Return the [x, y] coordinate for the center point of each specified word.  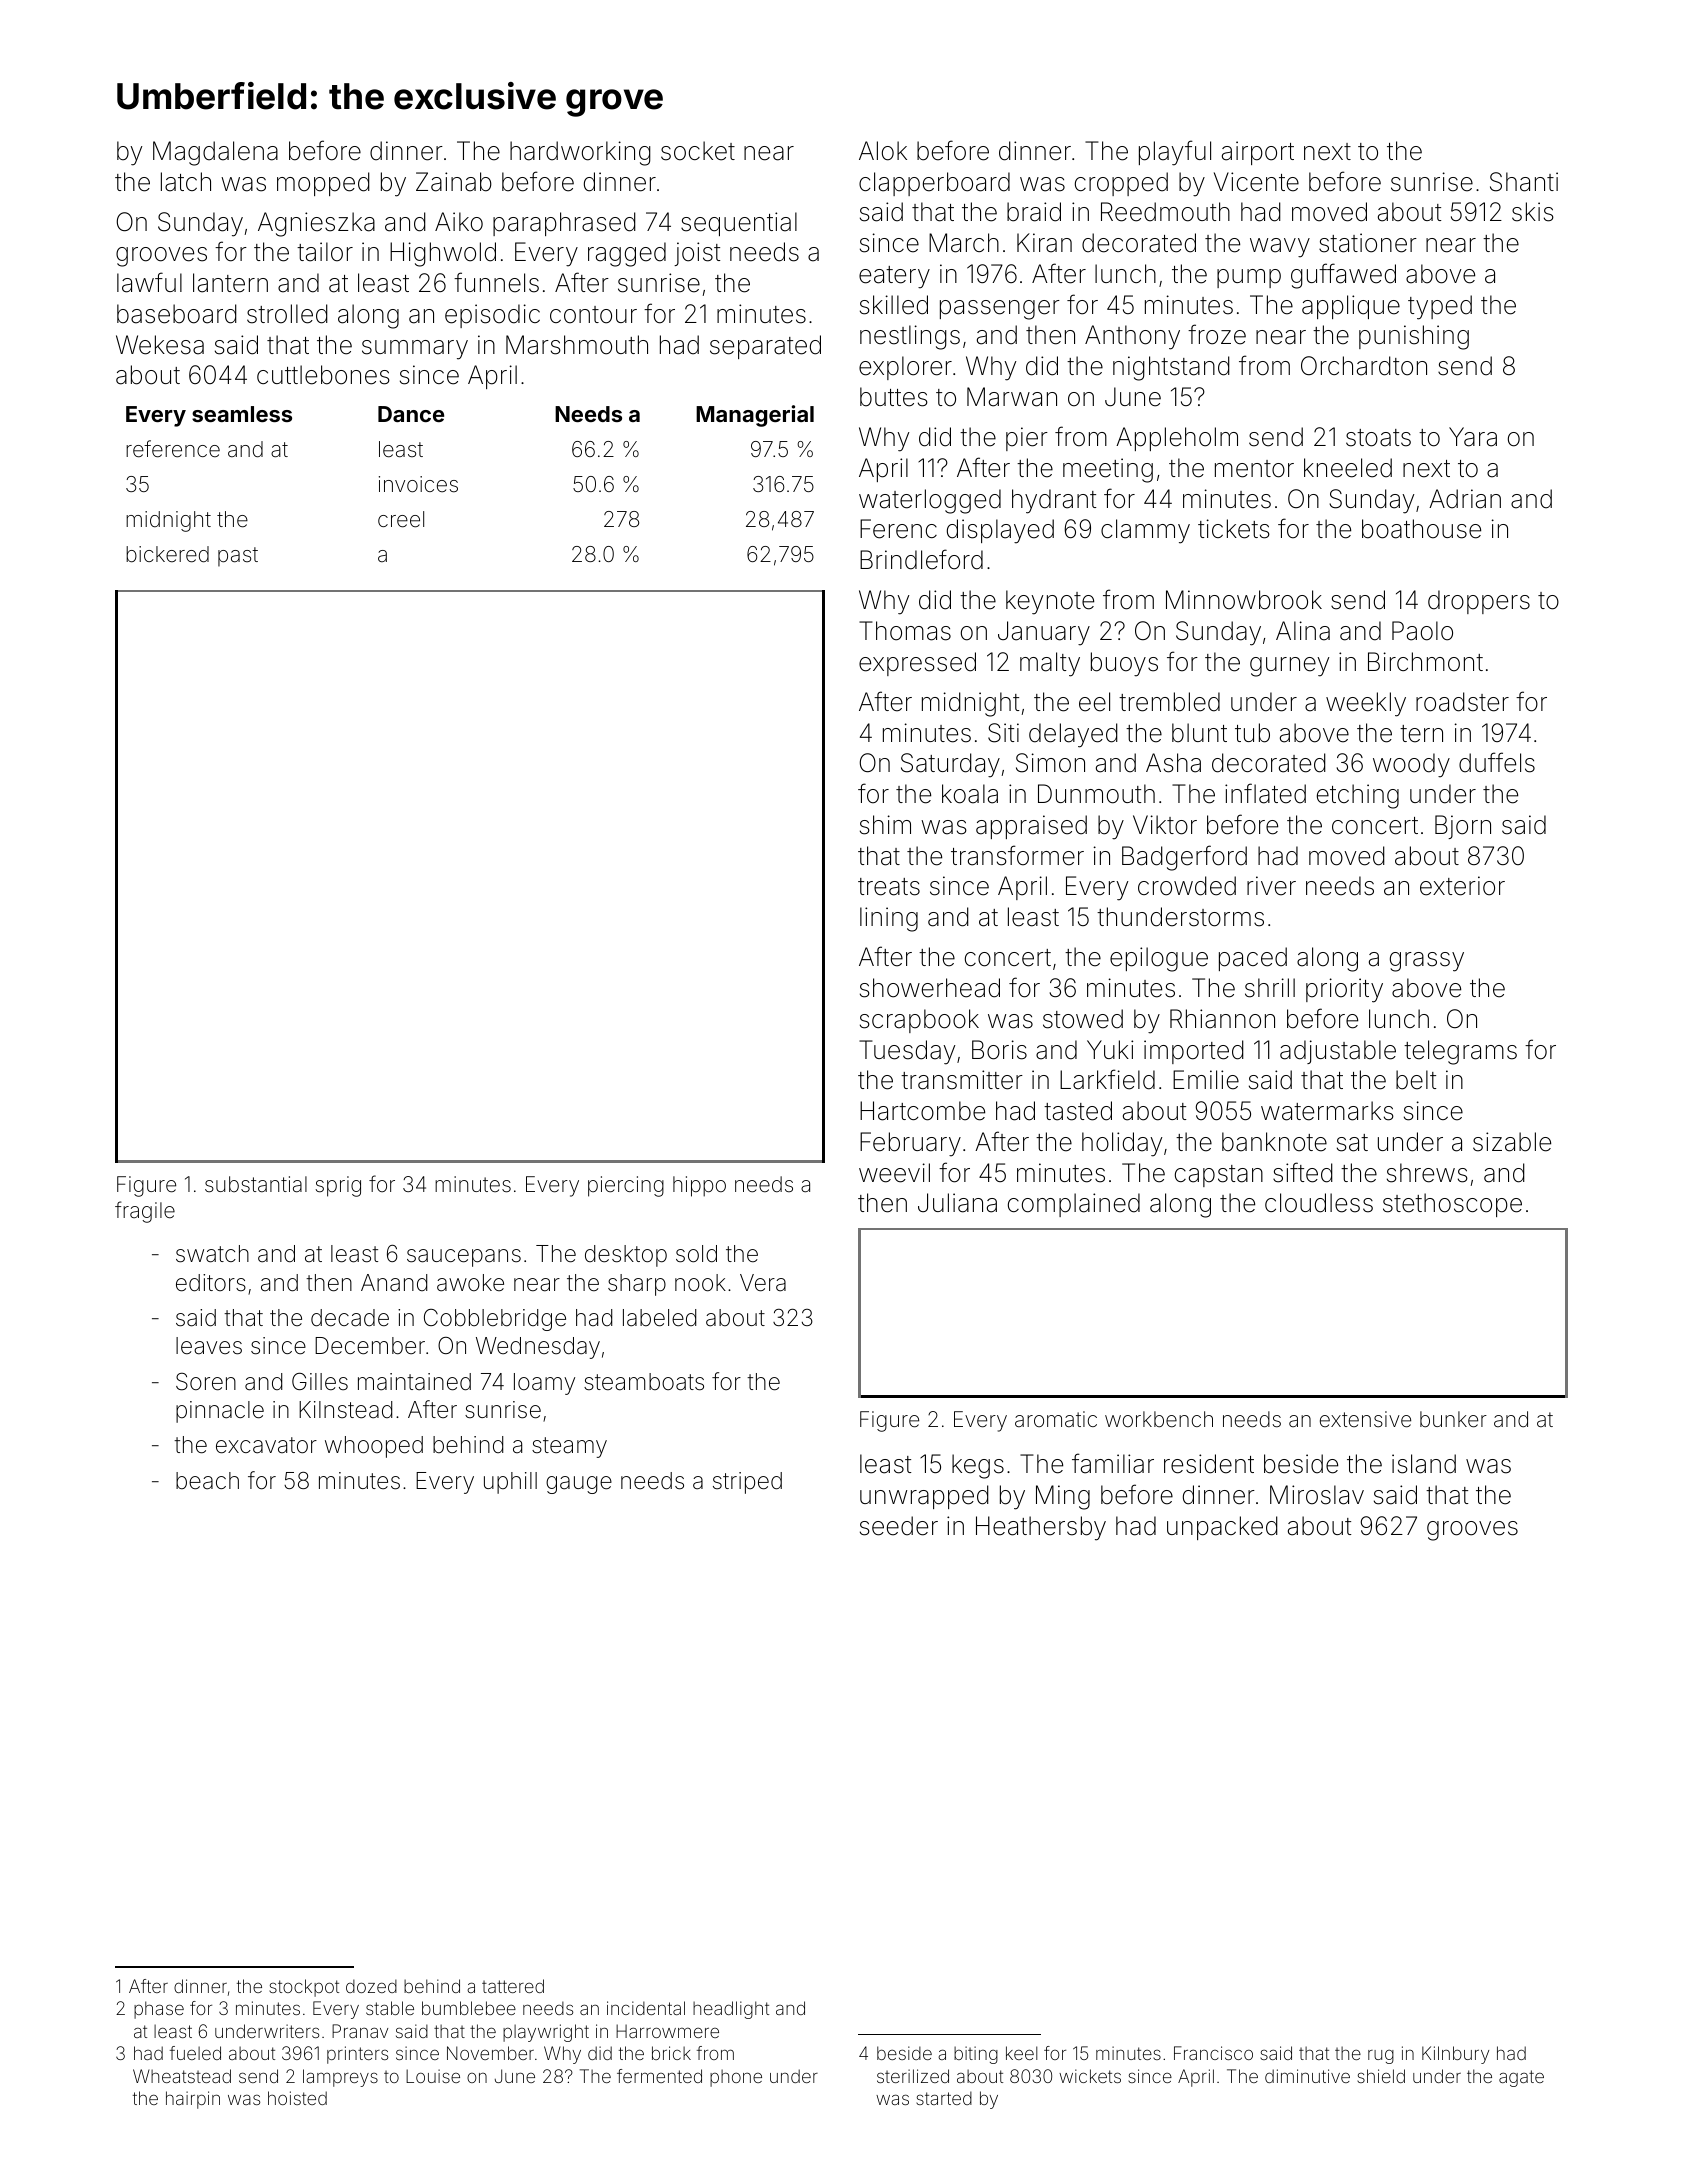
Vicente [1256, 182]
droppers [1479, 602]
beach [207, 1481]
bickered [167, 554]
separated [765, 347]
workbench [1159, 1419]
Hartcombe [922, 1111]
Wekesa [160, 345]
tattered [513, 1986]
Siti [1003, 733]
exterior [1462, 886]
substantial [256, 1184]
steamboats [644, 1382]
